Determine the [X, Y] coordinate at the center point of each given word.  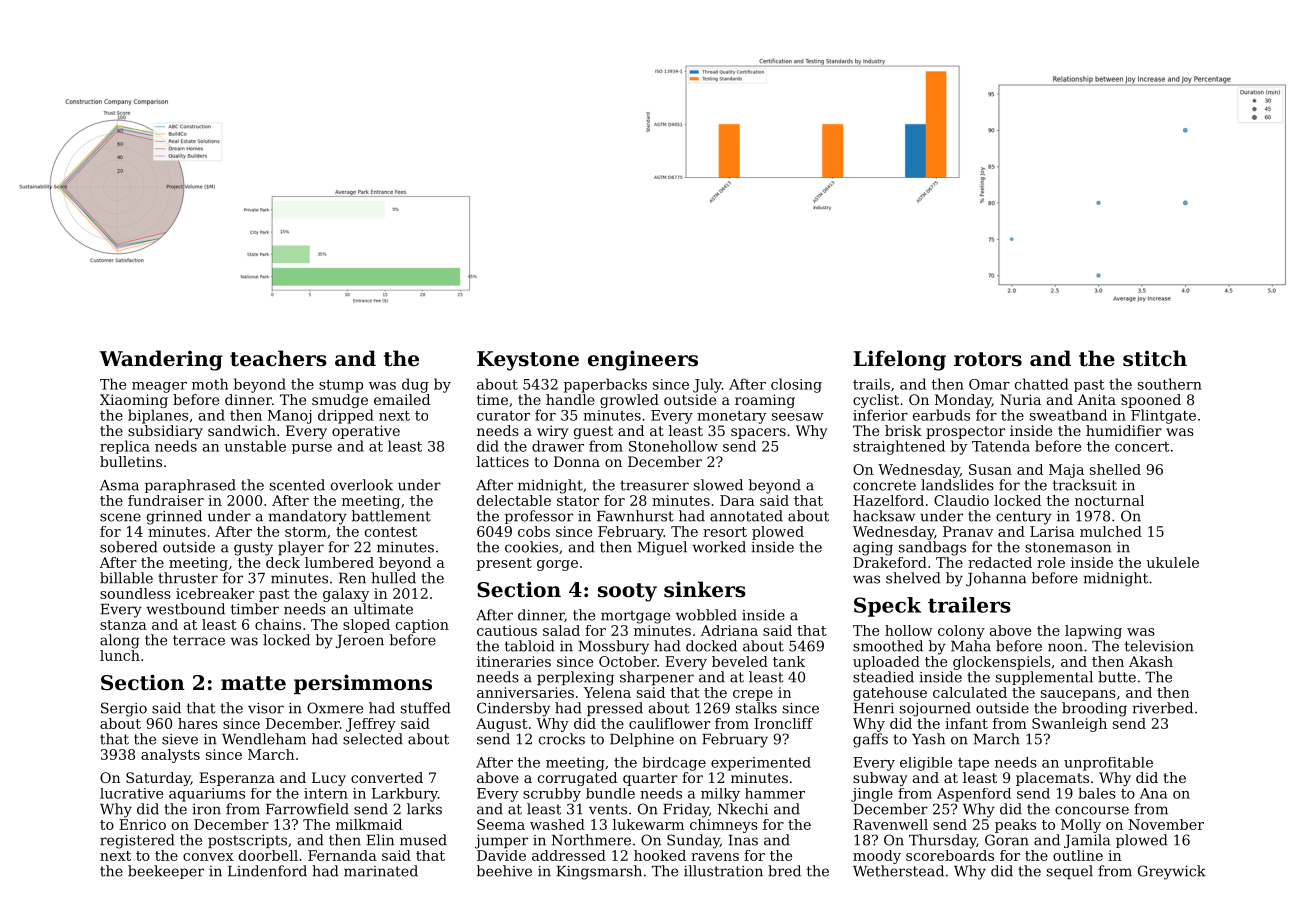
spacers [758, 433]
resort [725, 532]
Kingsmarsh [599, 872]
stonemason [1068, 547]
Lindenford [267, 871]
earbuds [941, 415]
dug [415, 385]
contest [391, 532]
